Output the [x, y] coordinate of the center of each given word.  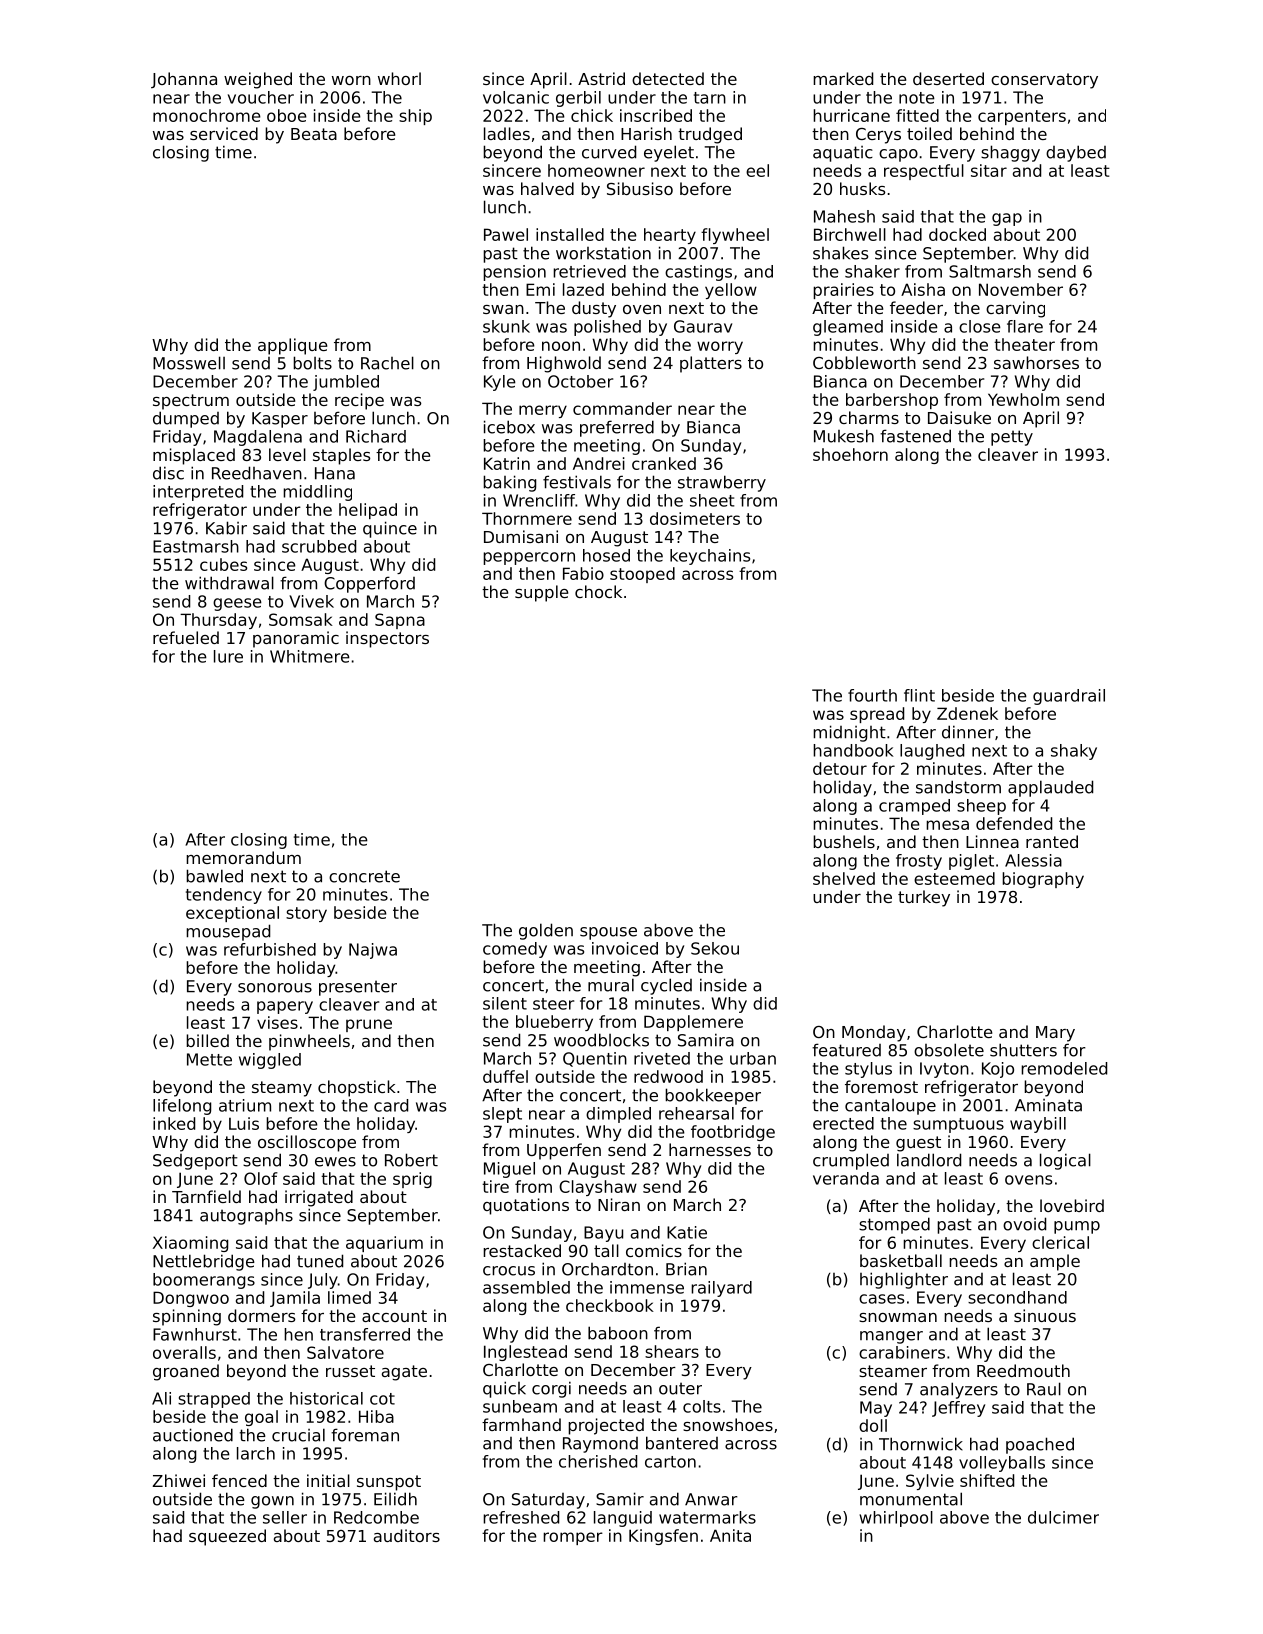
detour [840, 768]
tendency [224, 896]
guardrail [1069, 697]
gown [272, 1502]
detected [668, 78]
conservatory [1044, 81]
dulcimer [1063, 1517]
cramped [914, 807]
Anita [730, 1535]
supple [541, 593]
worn [351, 80]
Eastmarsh [196, 546]
